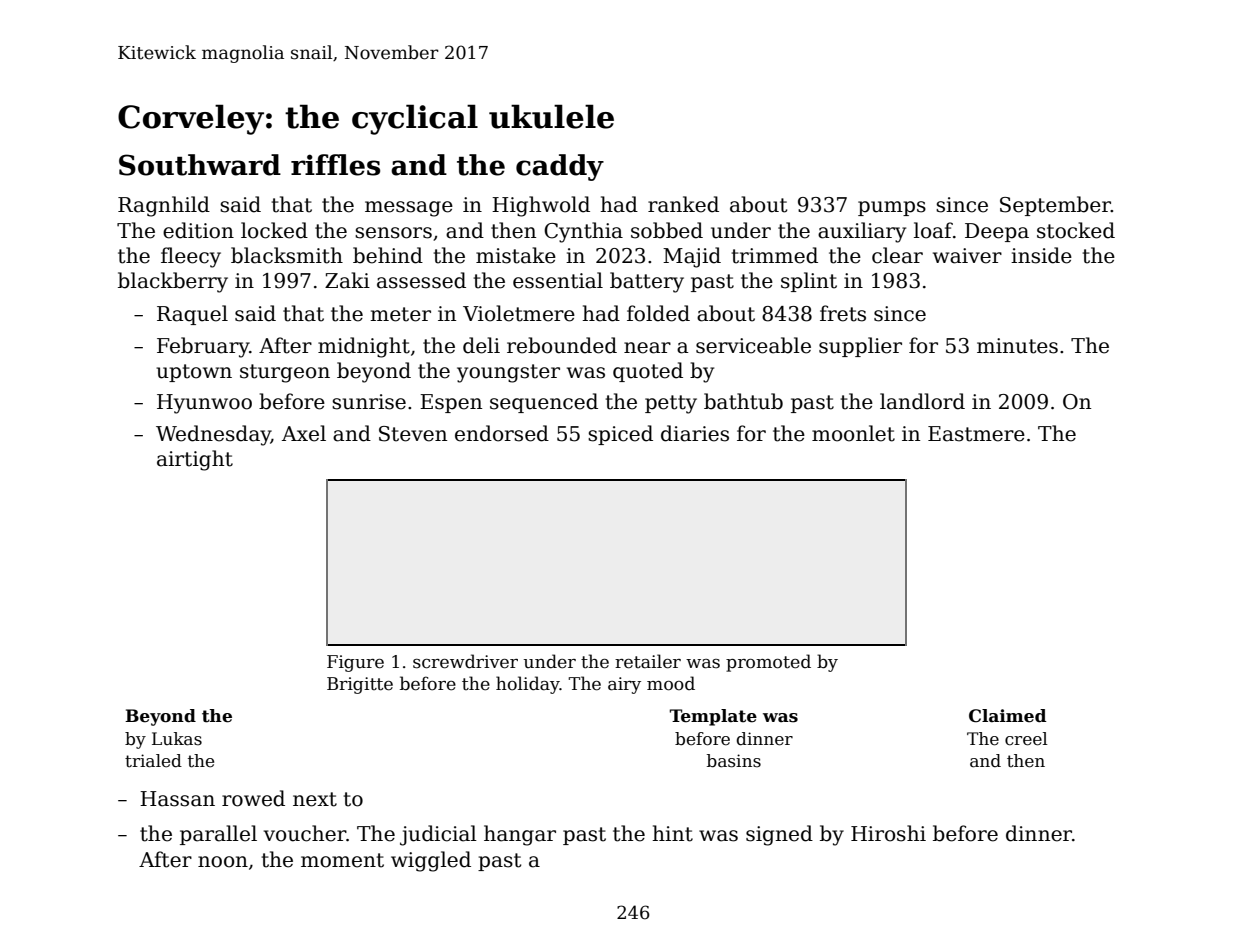  What do you see at coordinates (734, 761) in the document?
I see `basins` at bounding box center [734, 761].
